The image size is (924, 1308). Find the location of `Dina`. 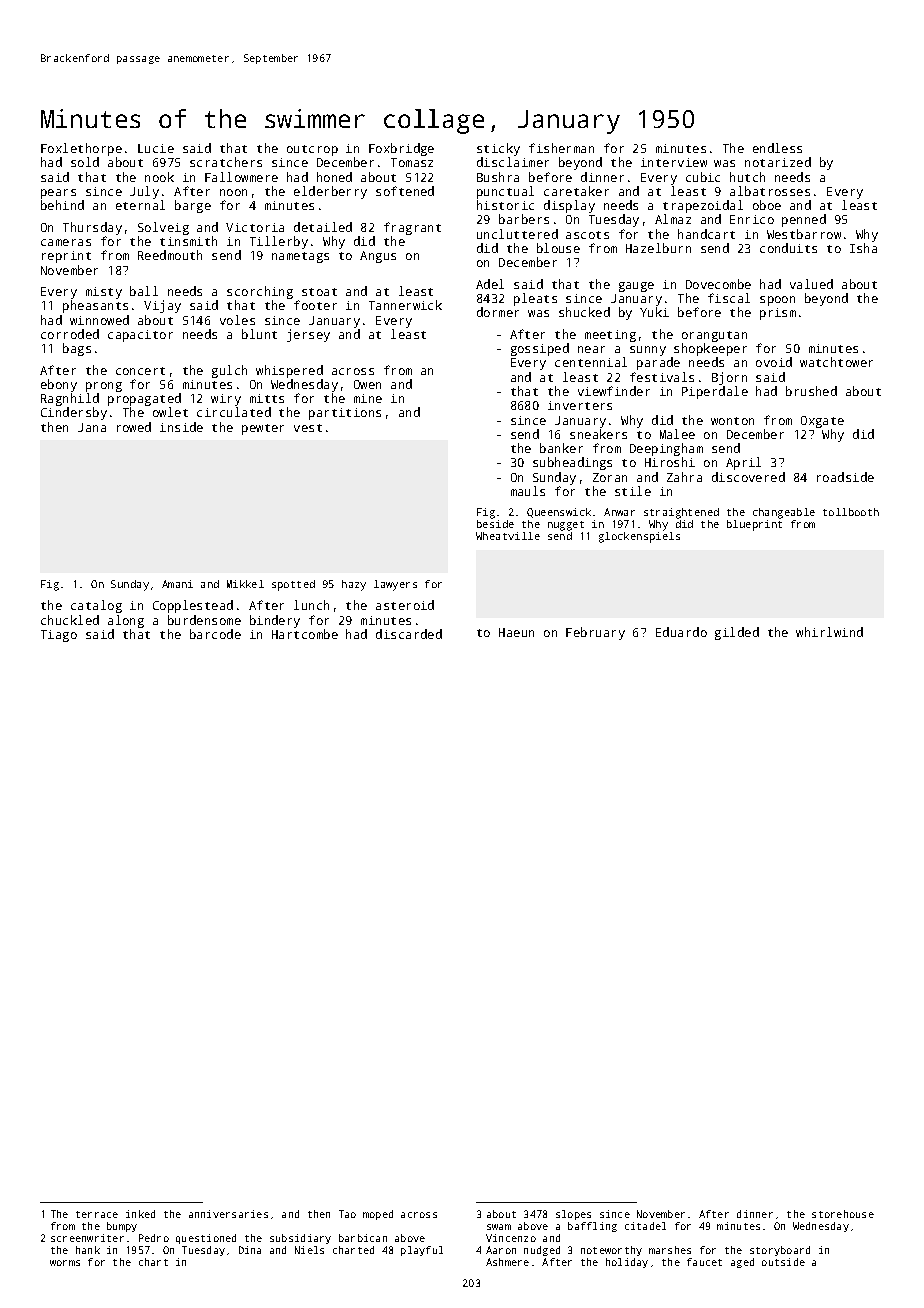

Dina is located at coordinates (250, 1250).
